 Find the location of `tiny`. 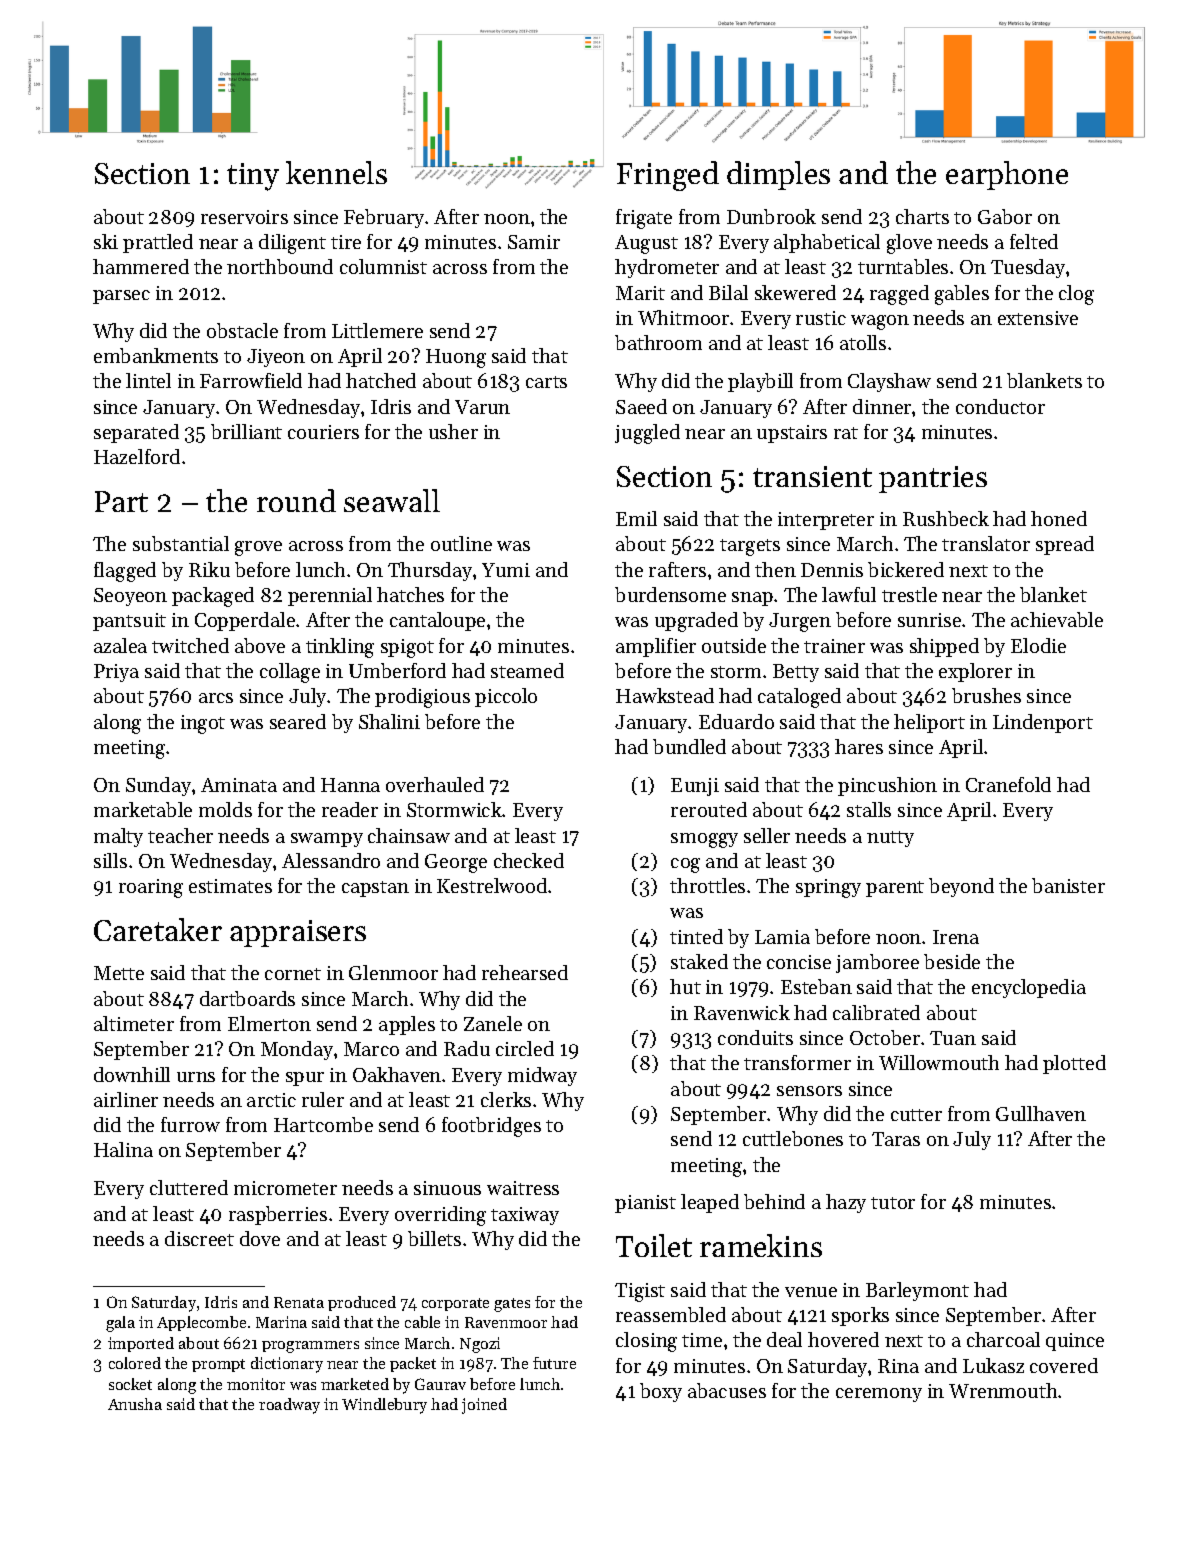

tiny is located at coordinates (253, 177).
